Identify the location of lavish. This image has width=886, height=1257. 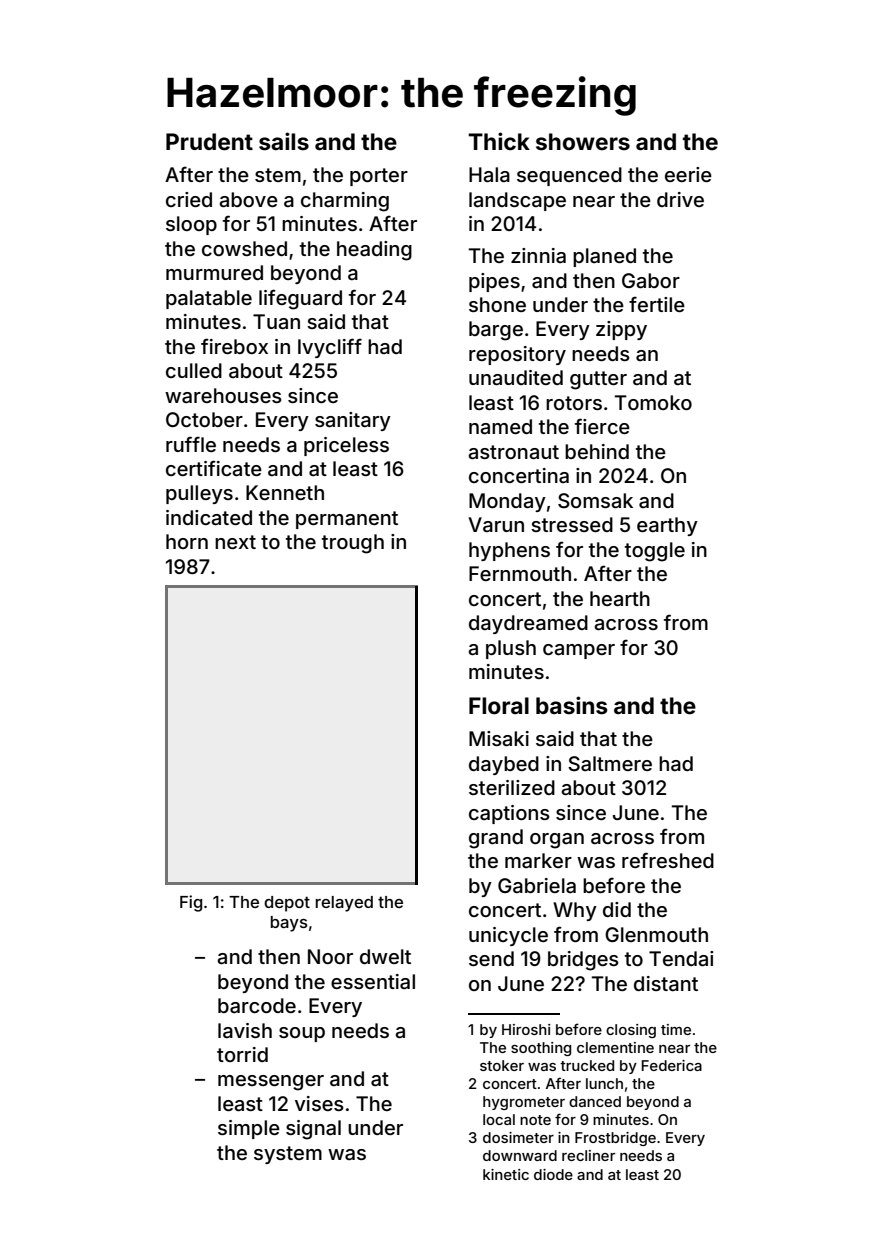
(245, 1030).
